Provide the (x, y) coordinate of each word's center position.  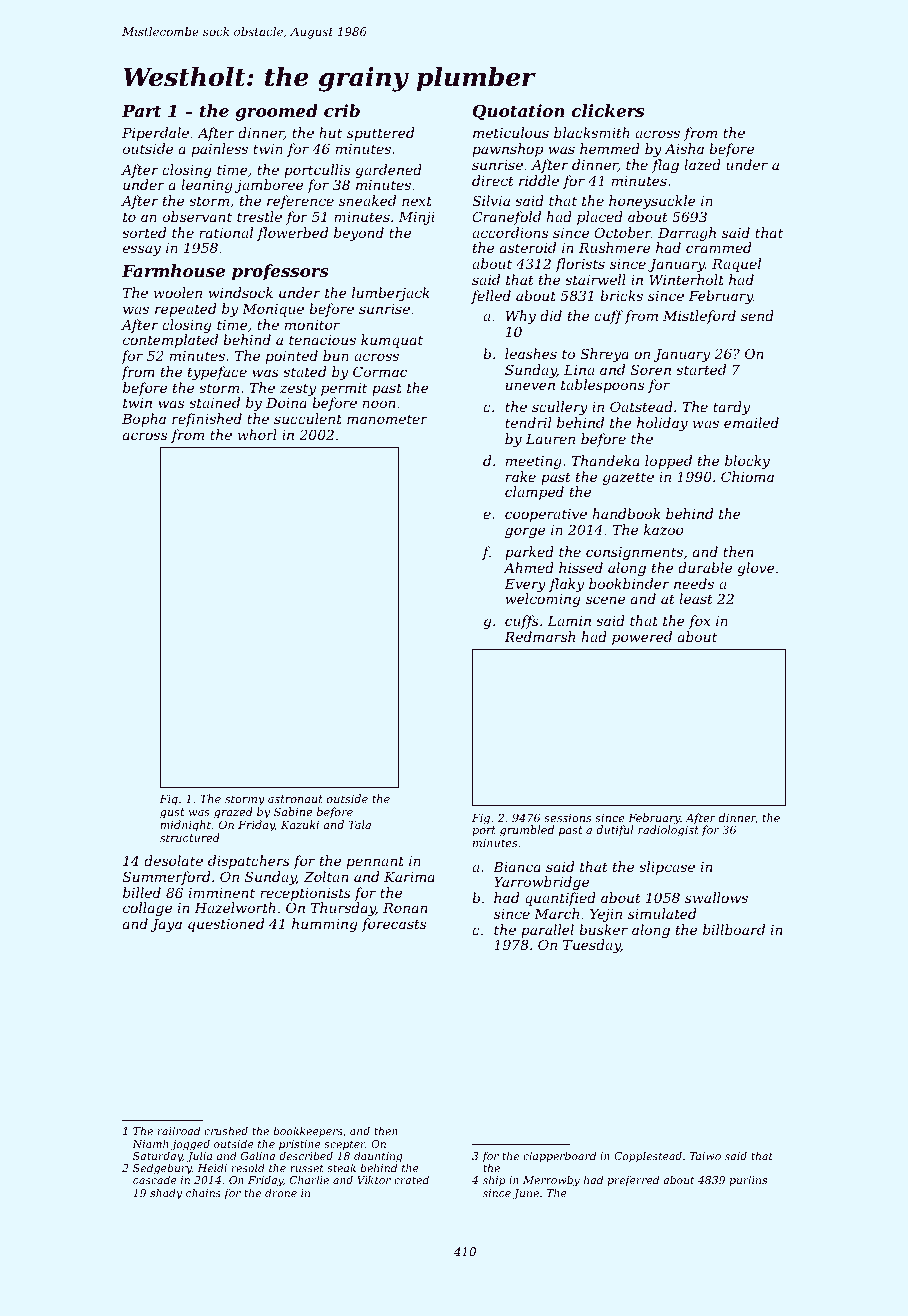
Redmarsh (539, 636)
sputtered (380, 134)
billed (142, 892)
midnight (185, 826)
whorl (257, 434)
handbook (626, 513)
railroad (179, 1130)
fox (699, 622)
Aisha (684, 148)
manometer (387, 419)
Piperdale (155, 134)
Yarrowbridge (541, 883)
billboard (734, 929)
